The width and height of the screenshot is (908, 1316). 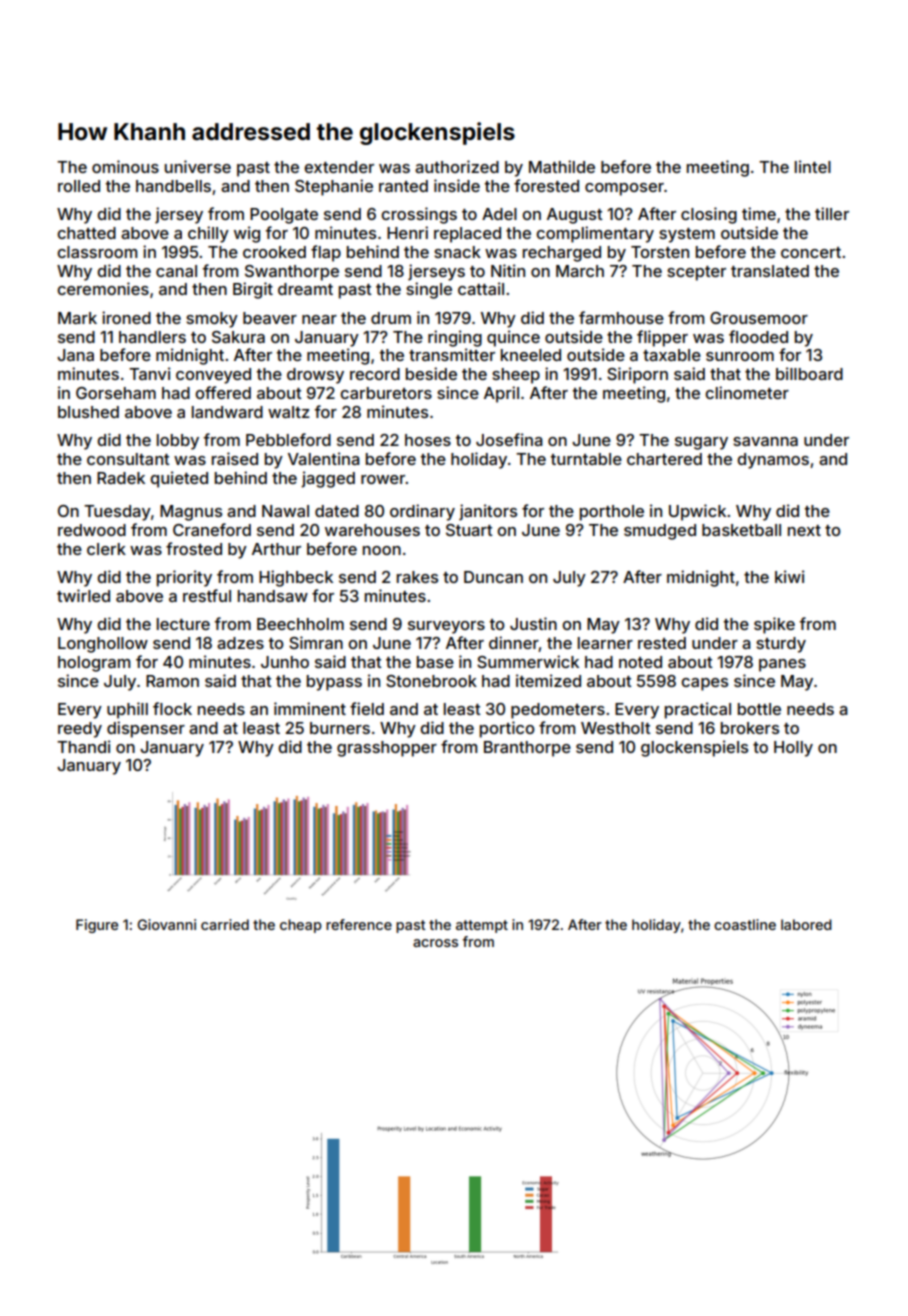 I want to click on chilly, so click(x=208, y=234).
